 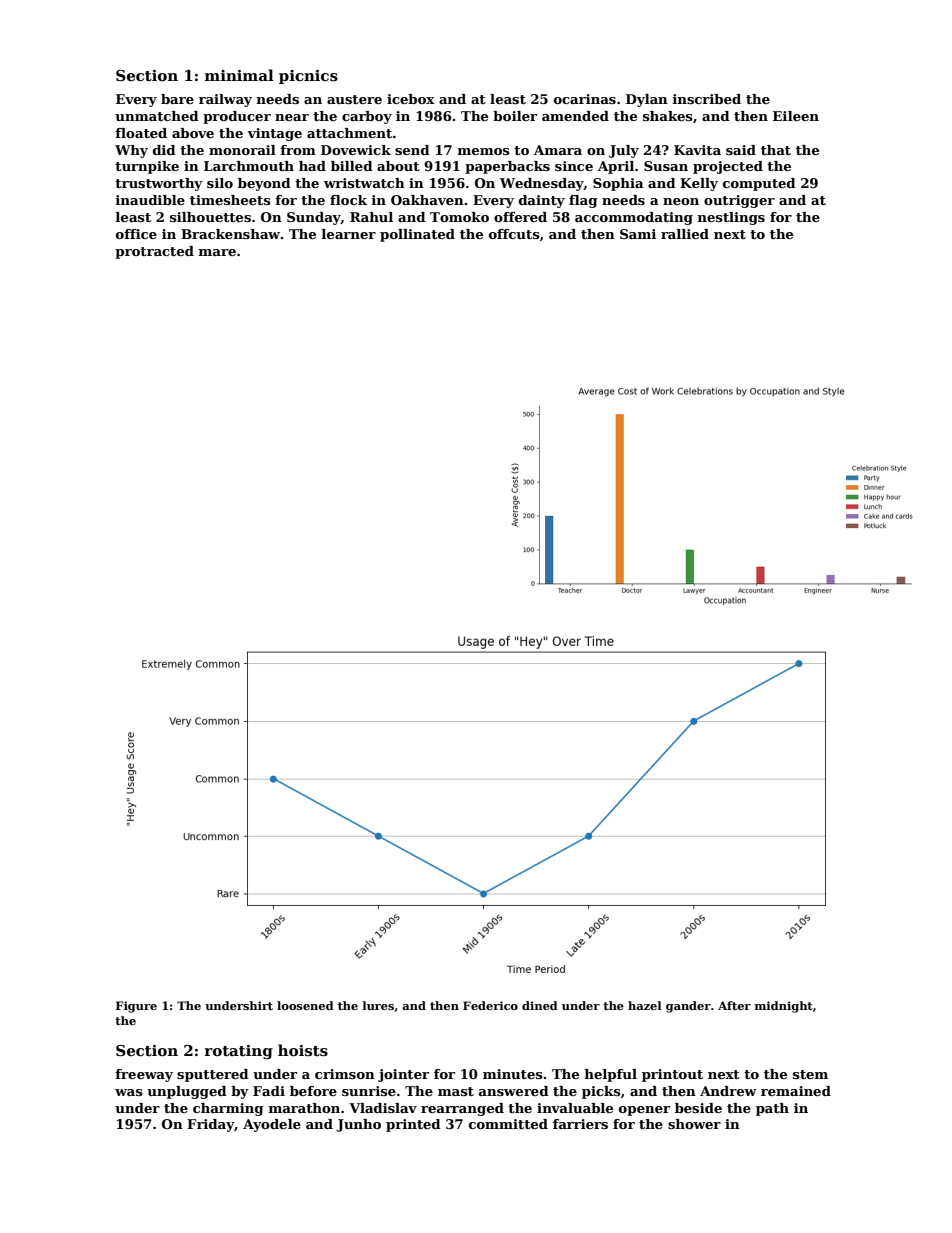 I want to click on Eileen, so click(x=796, y=116).
